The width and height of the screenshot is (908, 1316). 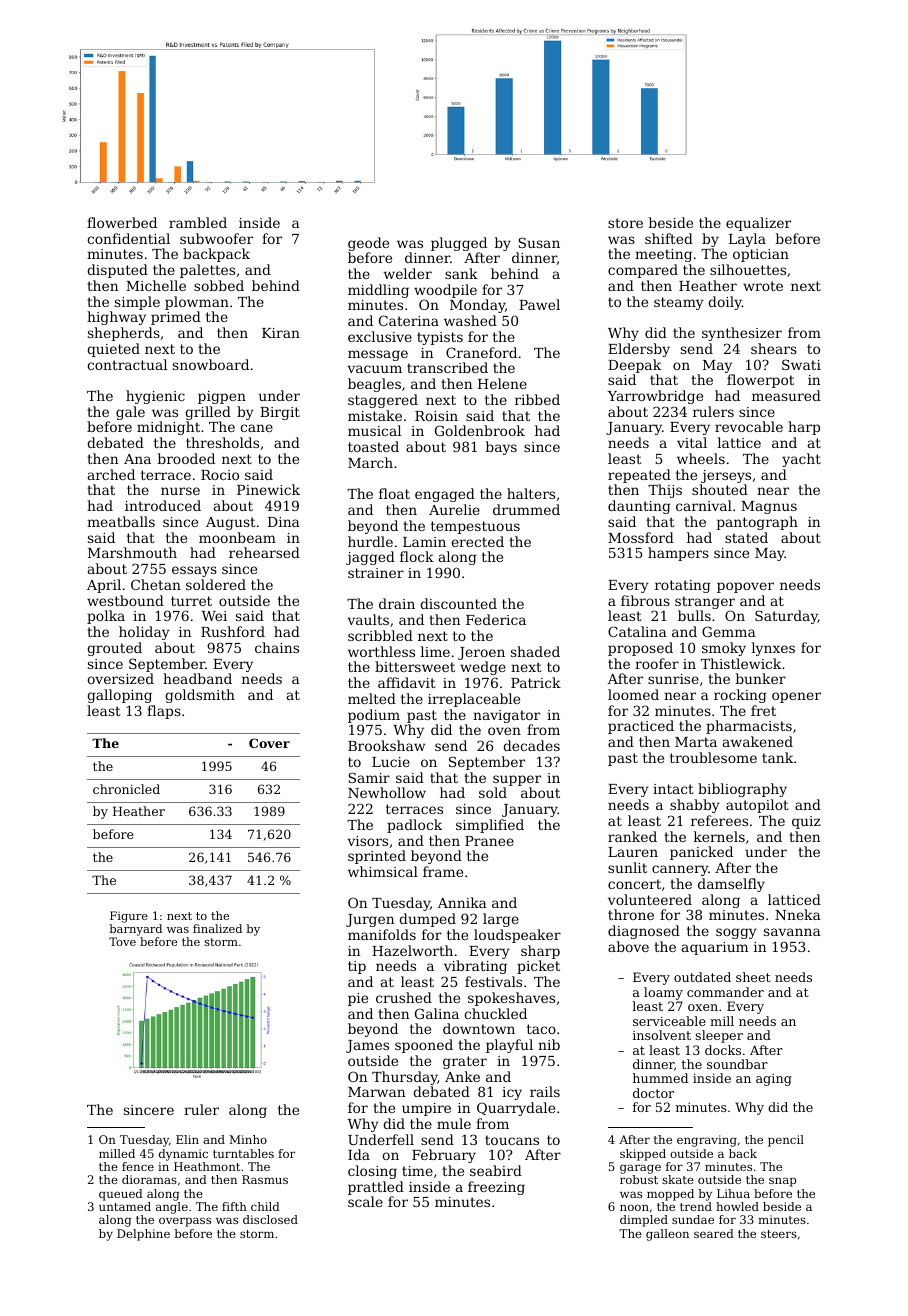 What do you see at coordinates (670, 1195) in the screenshot?
I see `mopped` at bounding box center [670, 1195].
